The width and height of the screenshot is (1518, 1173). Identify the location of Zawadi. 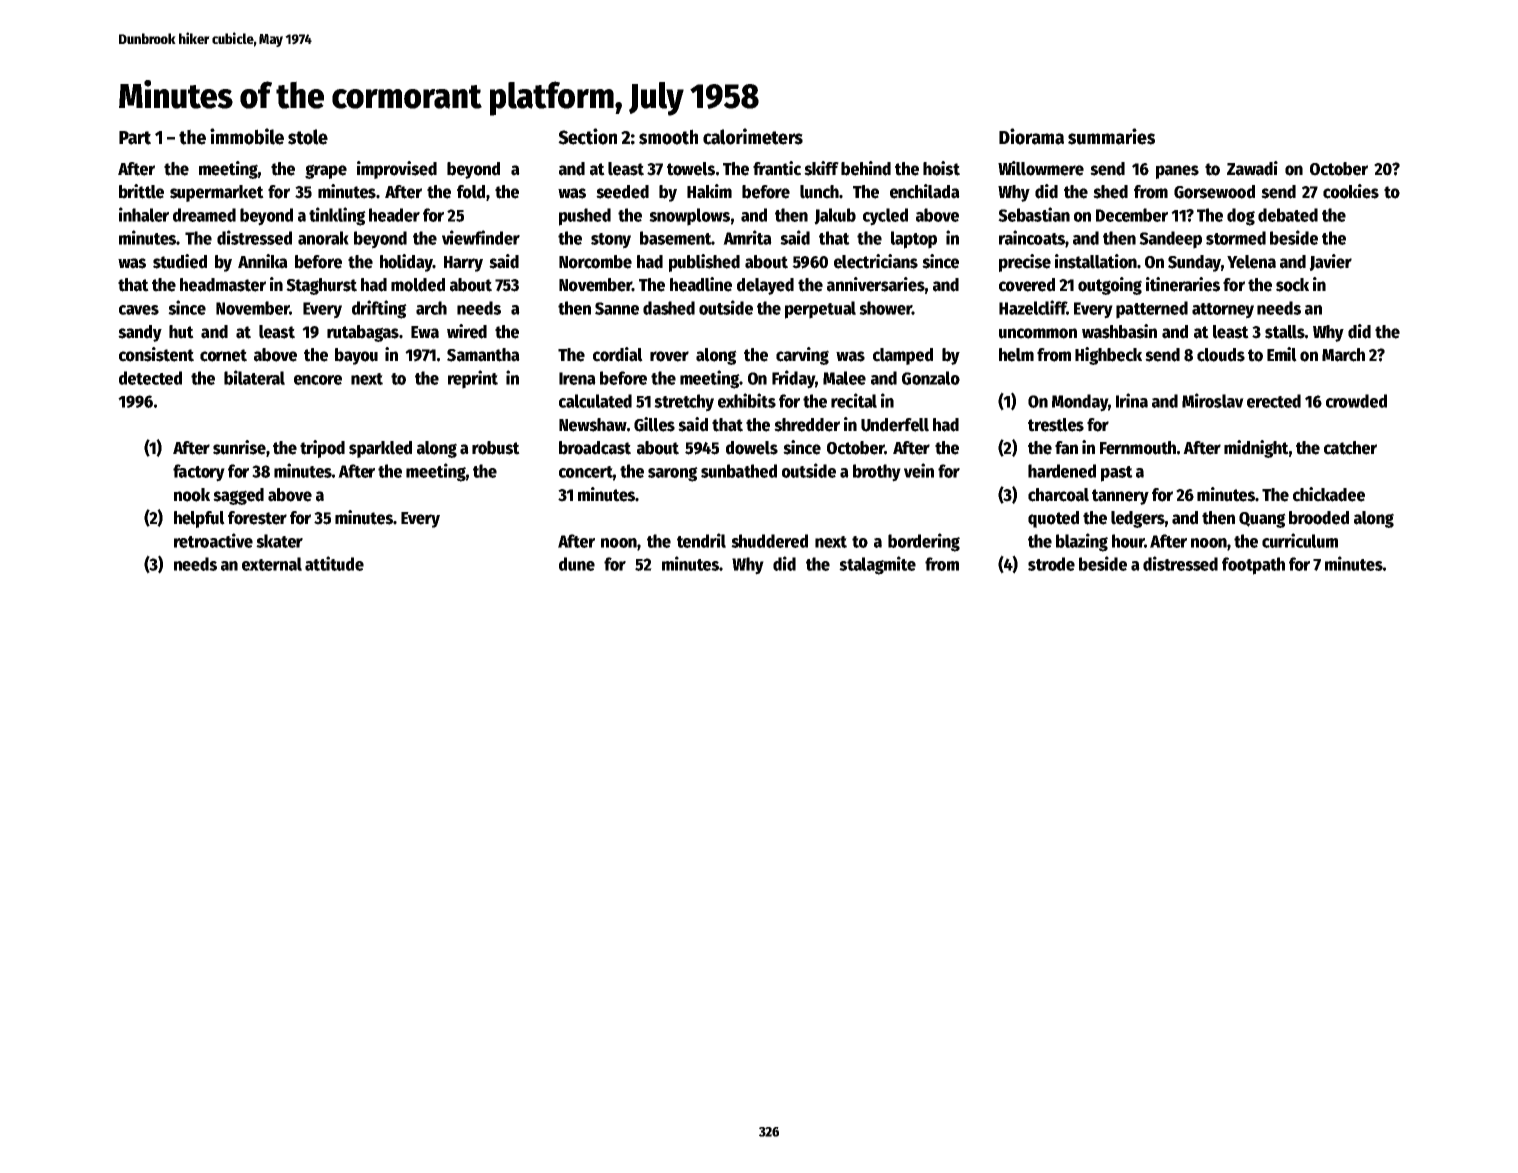
(1252, 168).
